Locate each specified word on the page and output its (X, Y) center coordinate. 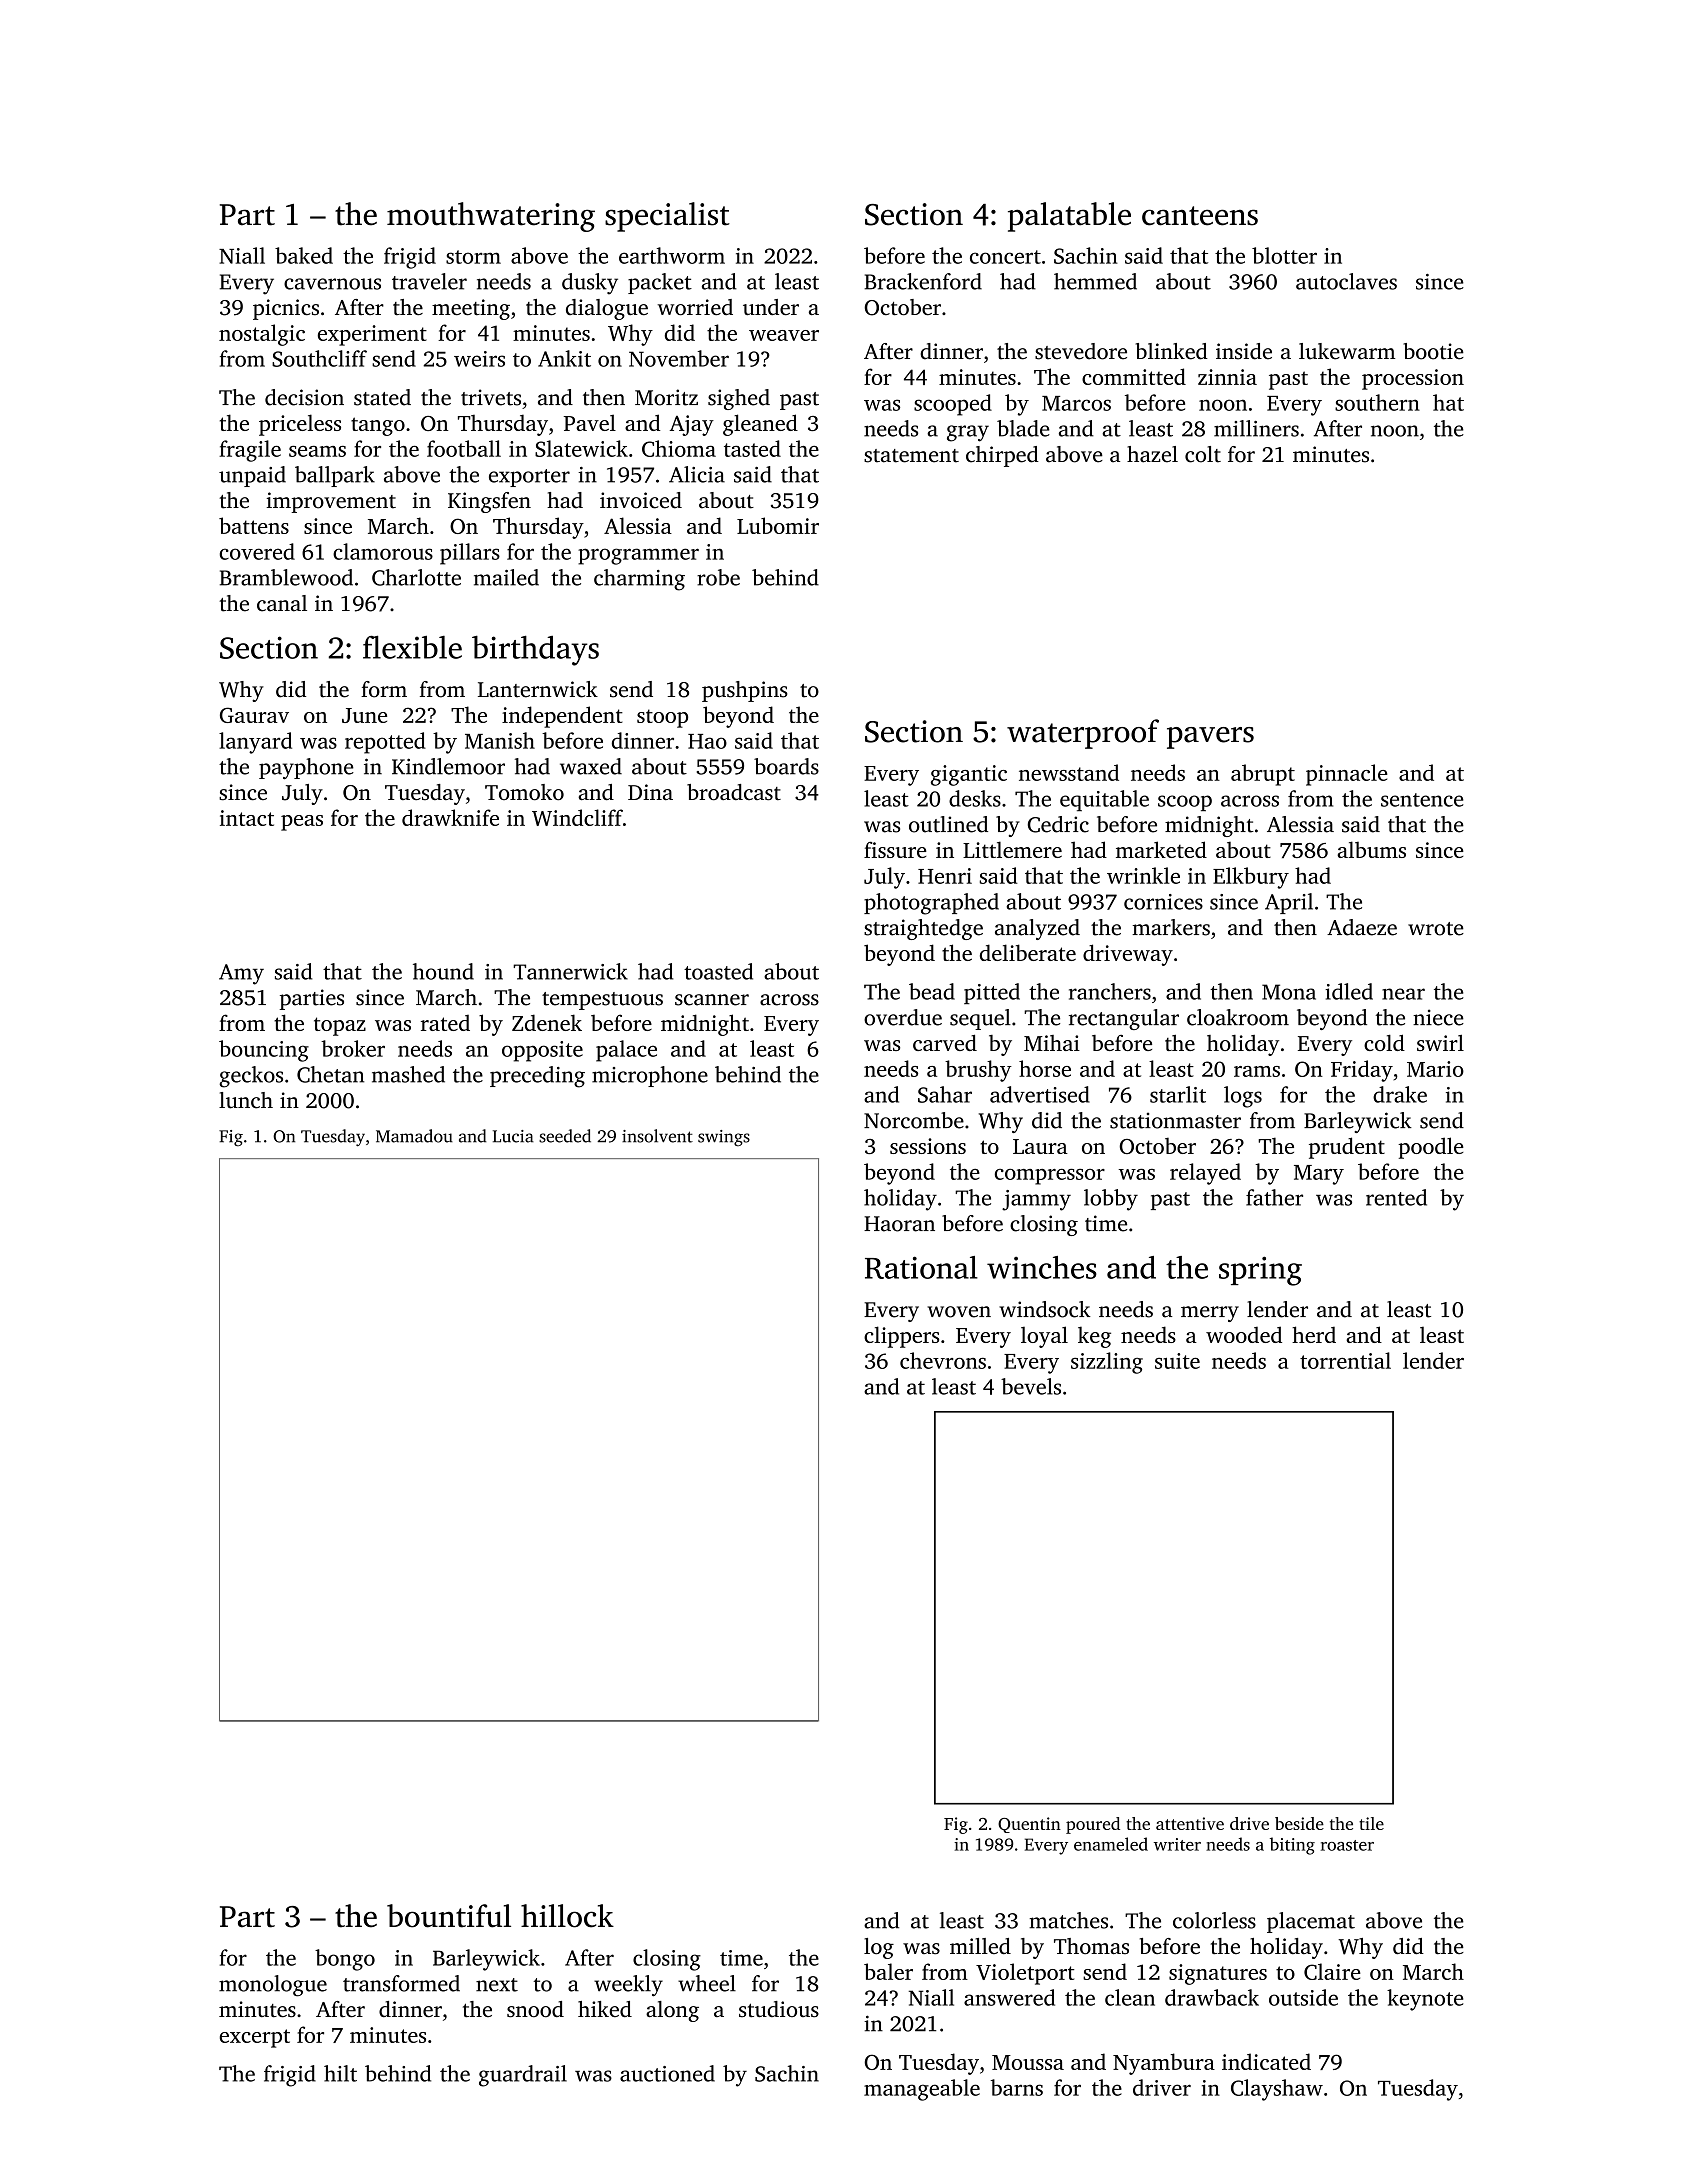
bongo (345, 1960)
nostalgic (262, 335)
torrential (1345, 1360)
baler (888, 1971)
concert (1005, 257)
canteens (1200, 216)
